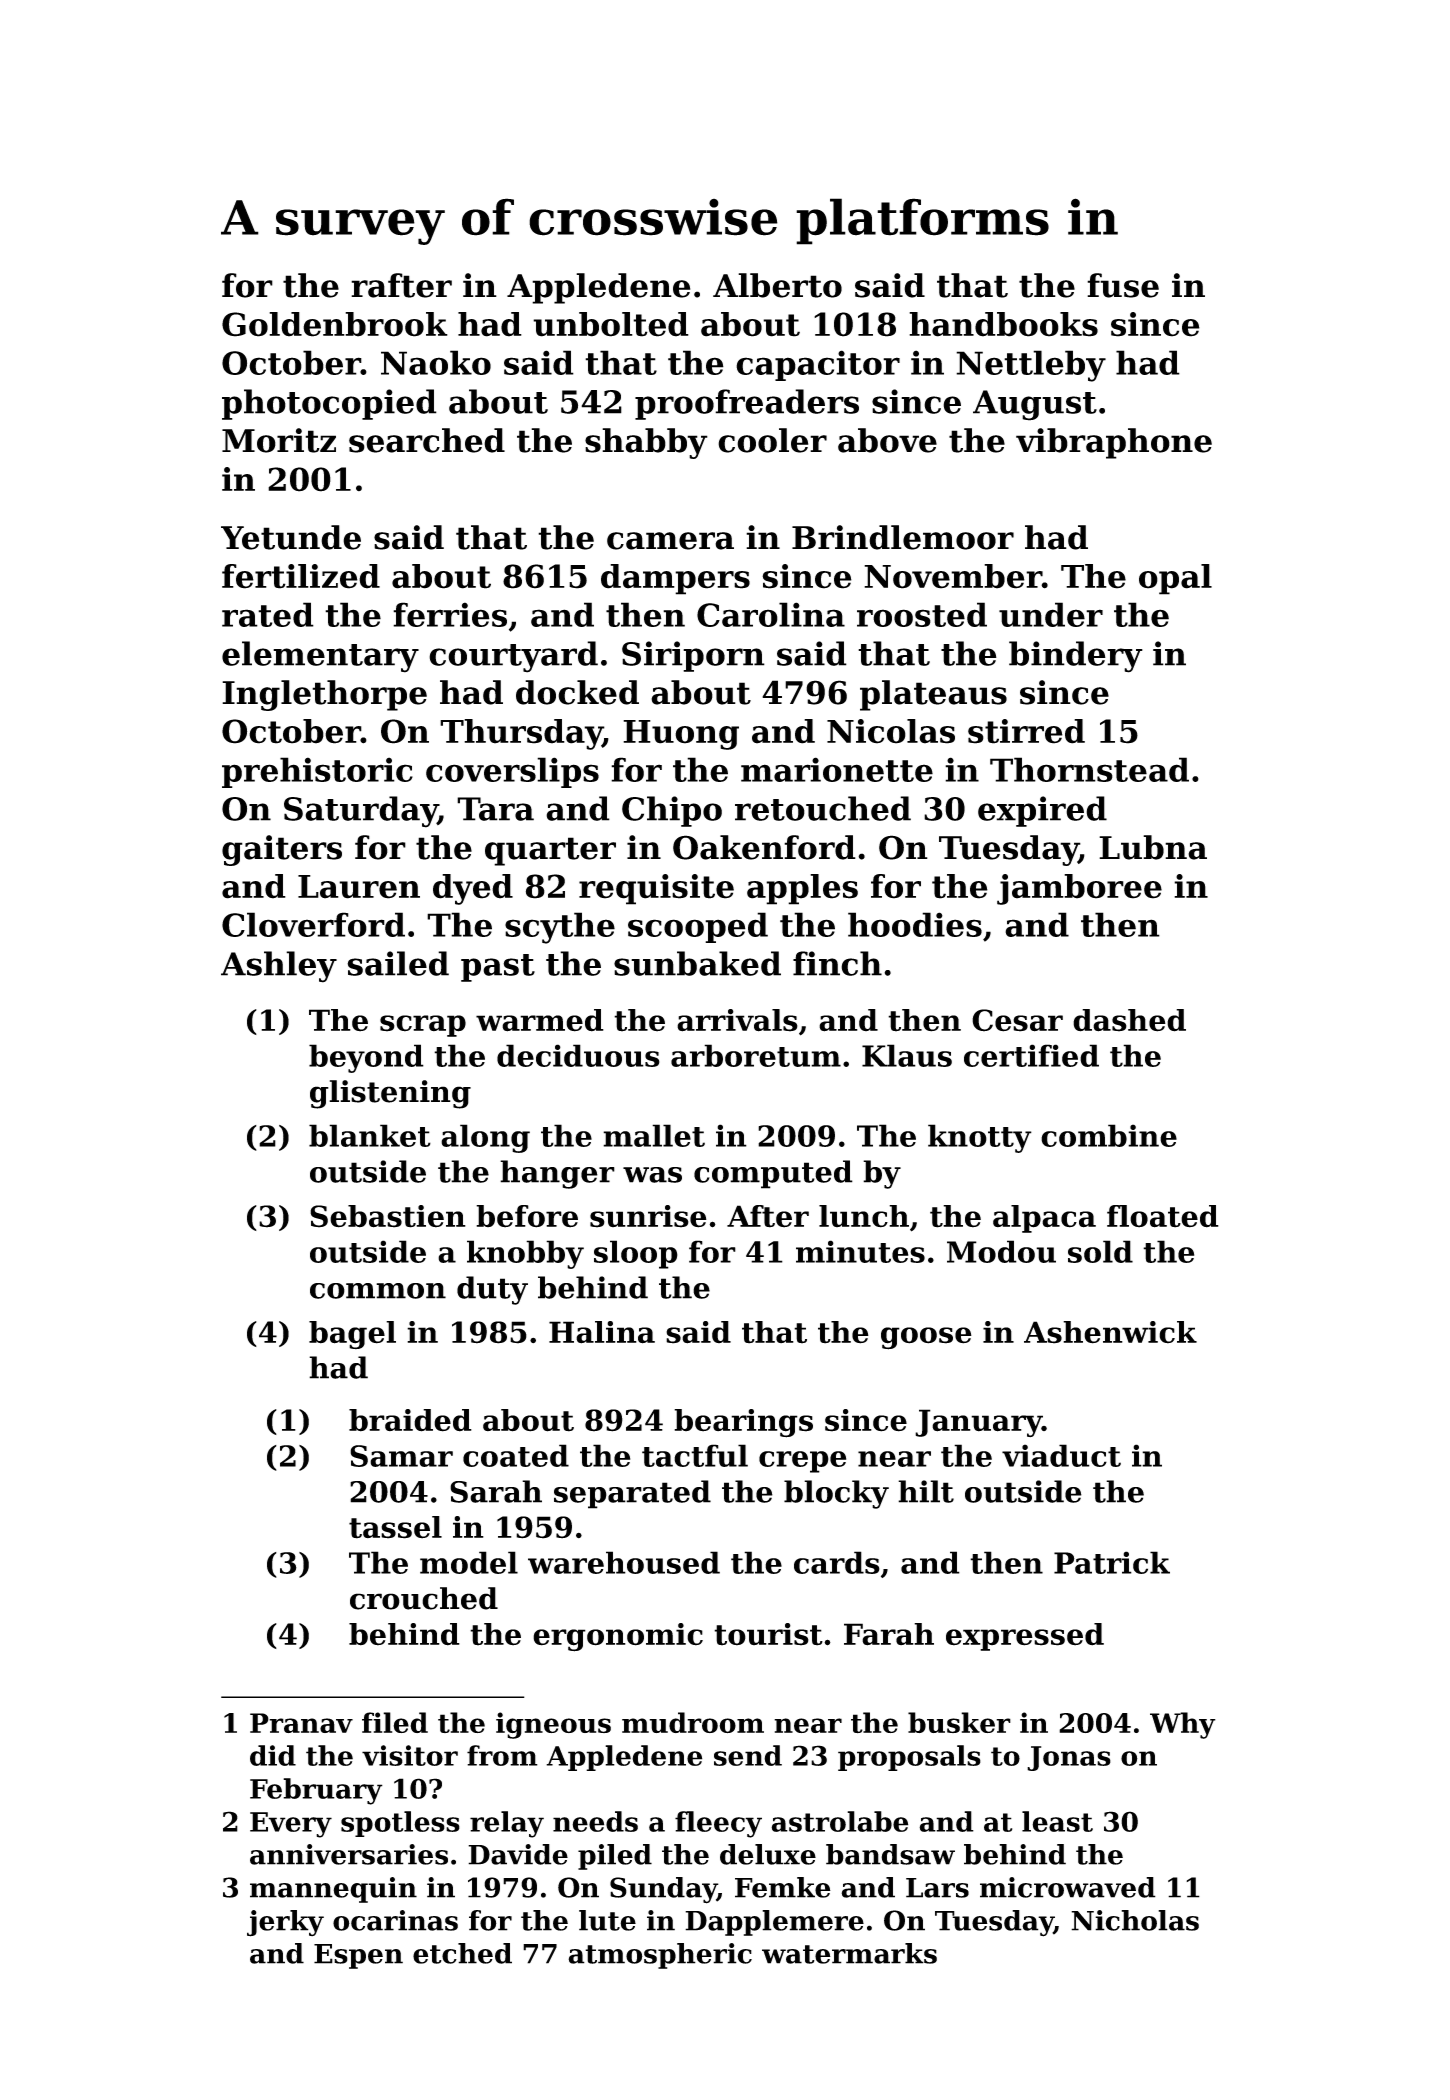  What do you see at coordinates (400, 1824) in the screenshot?
I see `spotless` at bounding box center [400, 1824].
